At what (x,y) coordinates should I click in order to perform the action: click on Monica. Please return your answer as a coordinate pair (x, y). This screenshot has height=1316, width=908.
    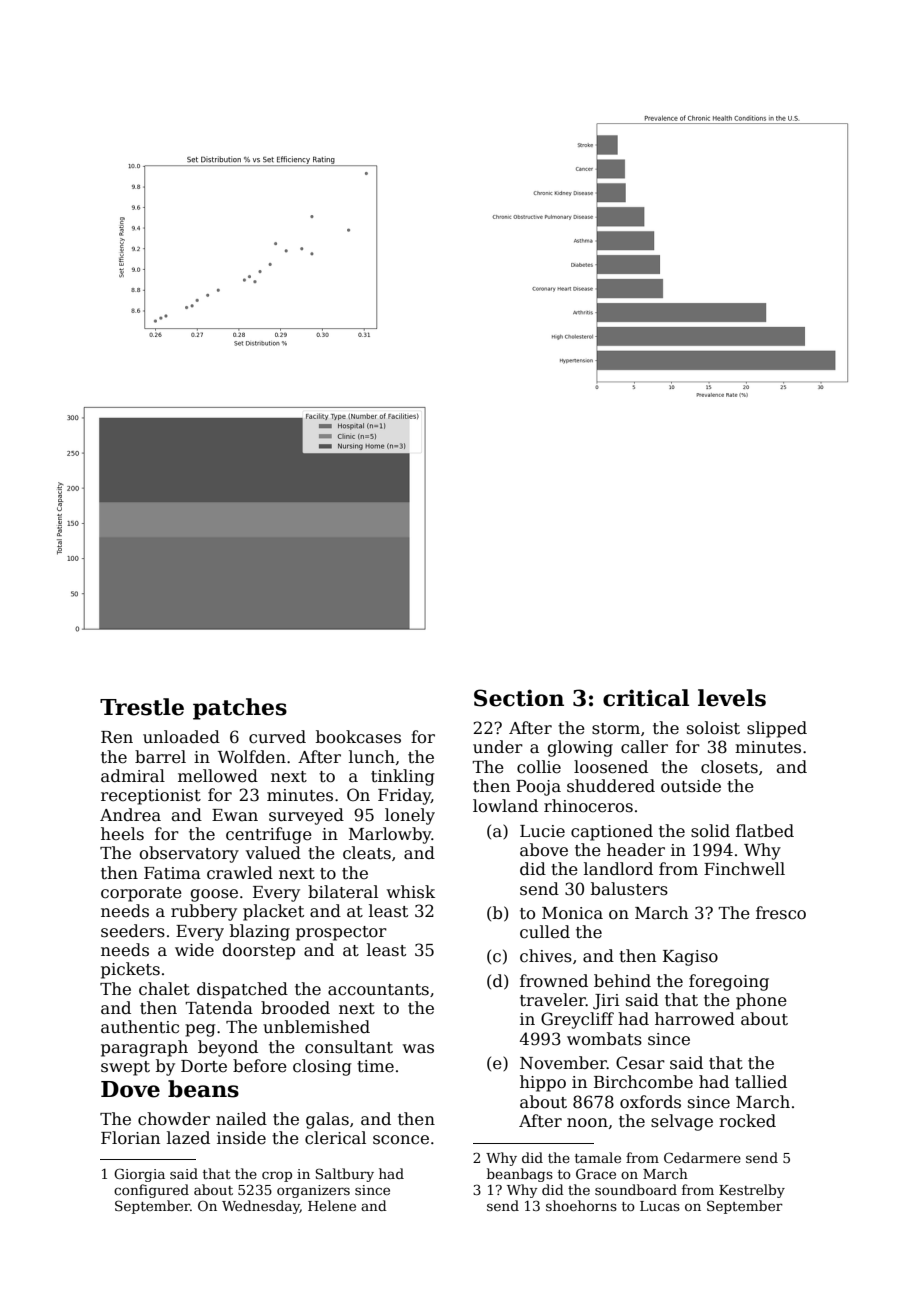
    Looking at the image, I should click on (572, 913).
